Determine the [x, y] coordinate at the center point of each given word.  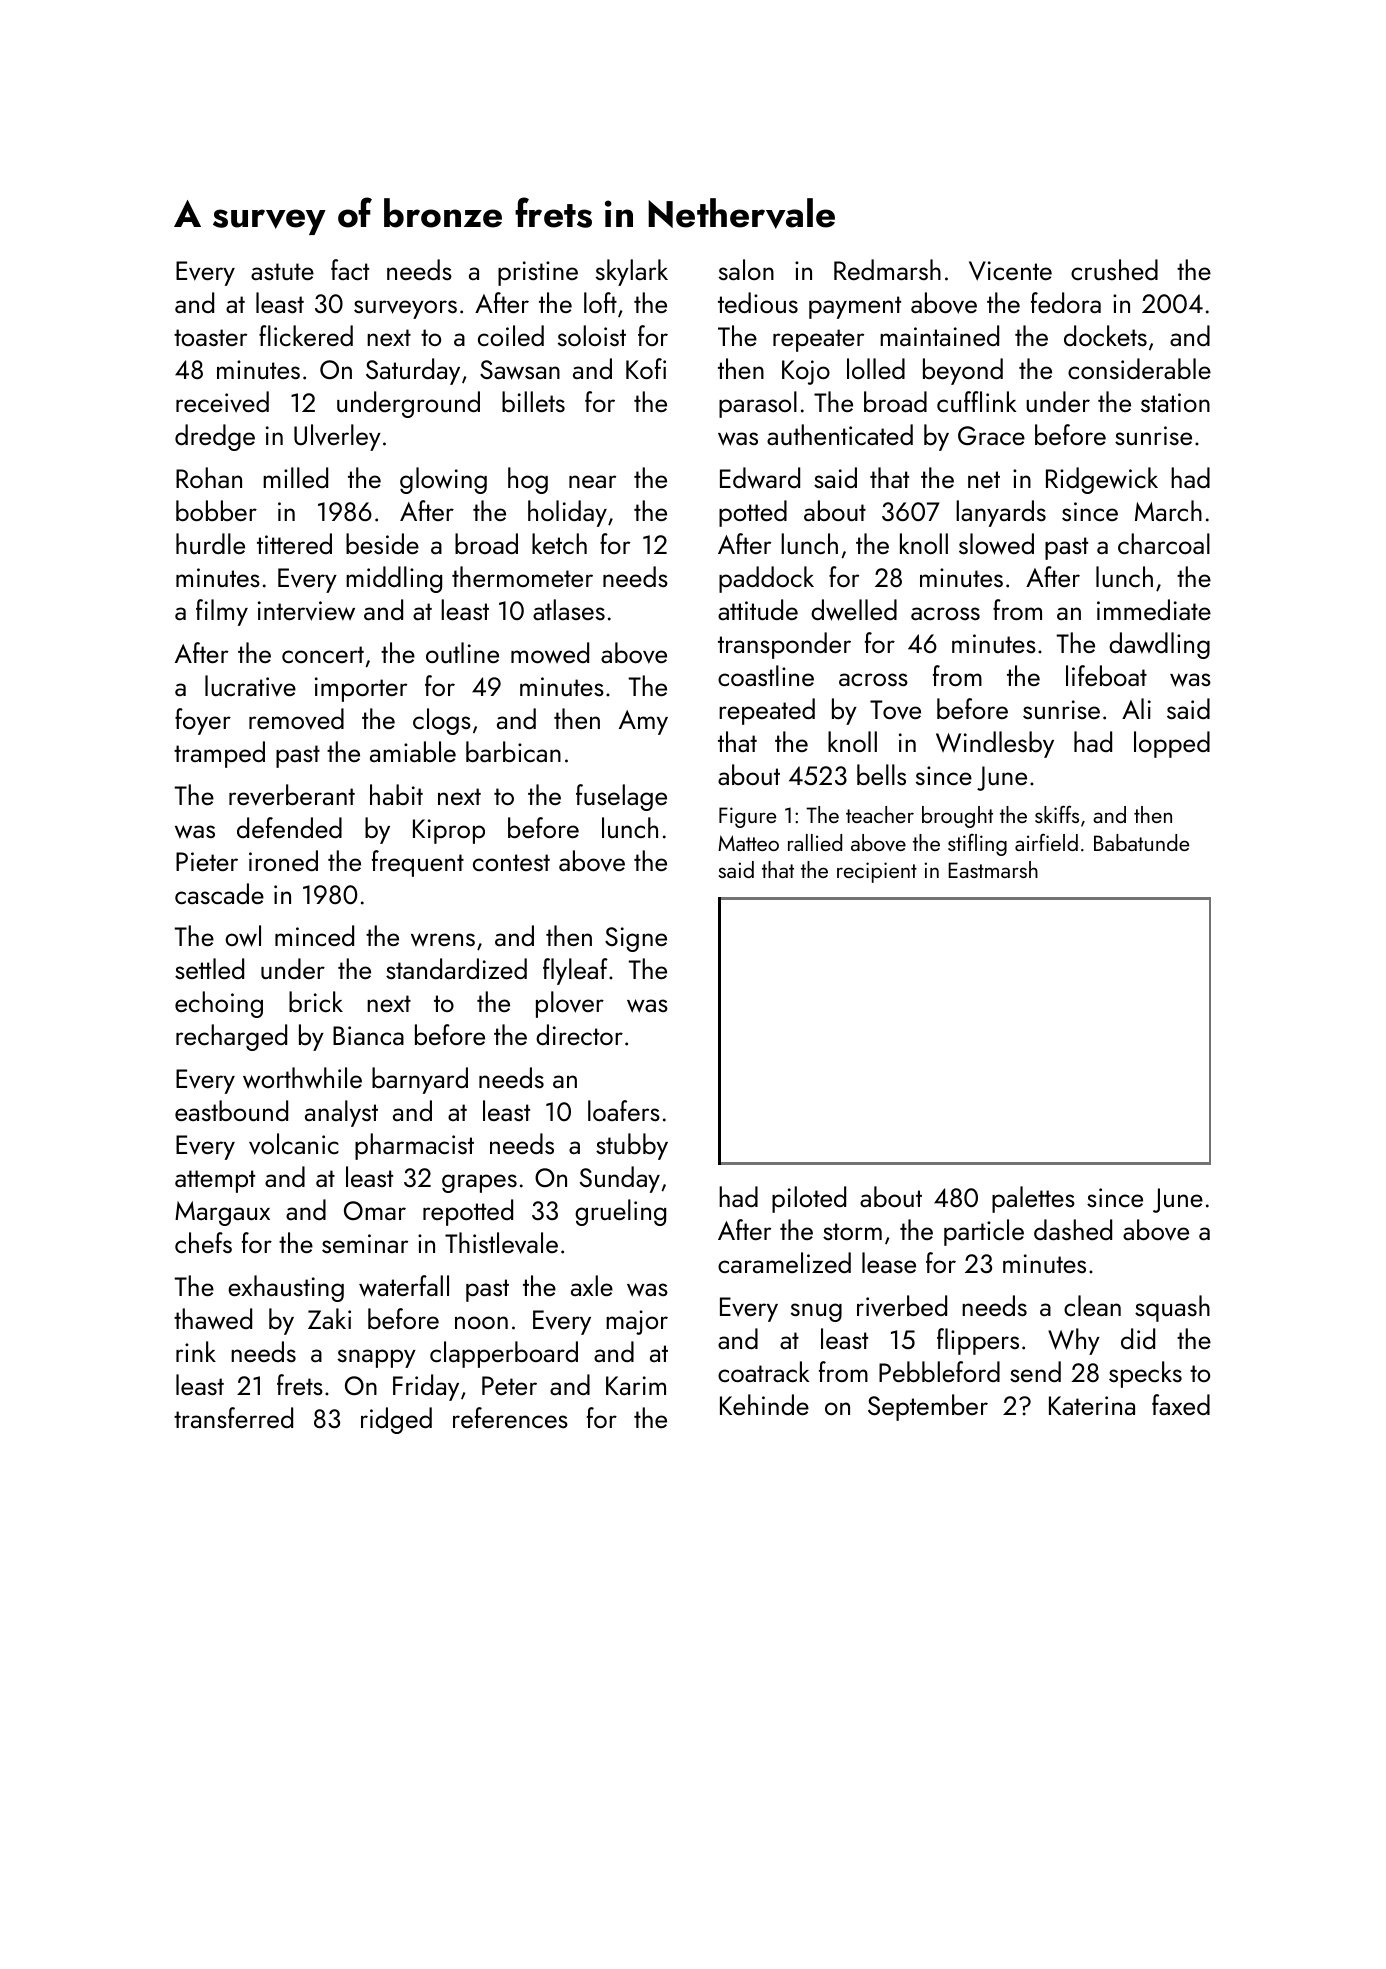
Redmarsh [887, 269]
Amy [643, 722]
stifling [977, 845]
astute [282, 271]
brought [957, 817]
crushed [1114, 269]
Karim [636, 1385]
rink [196, 1351]
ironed [283, 860]
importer [361, 689]
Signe [636, 939]
